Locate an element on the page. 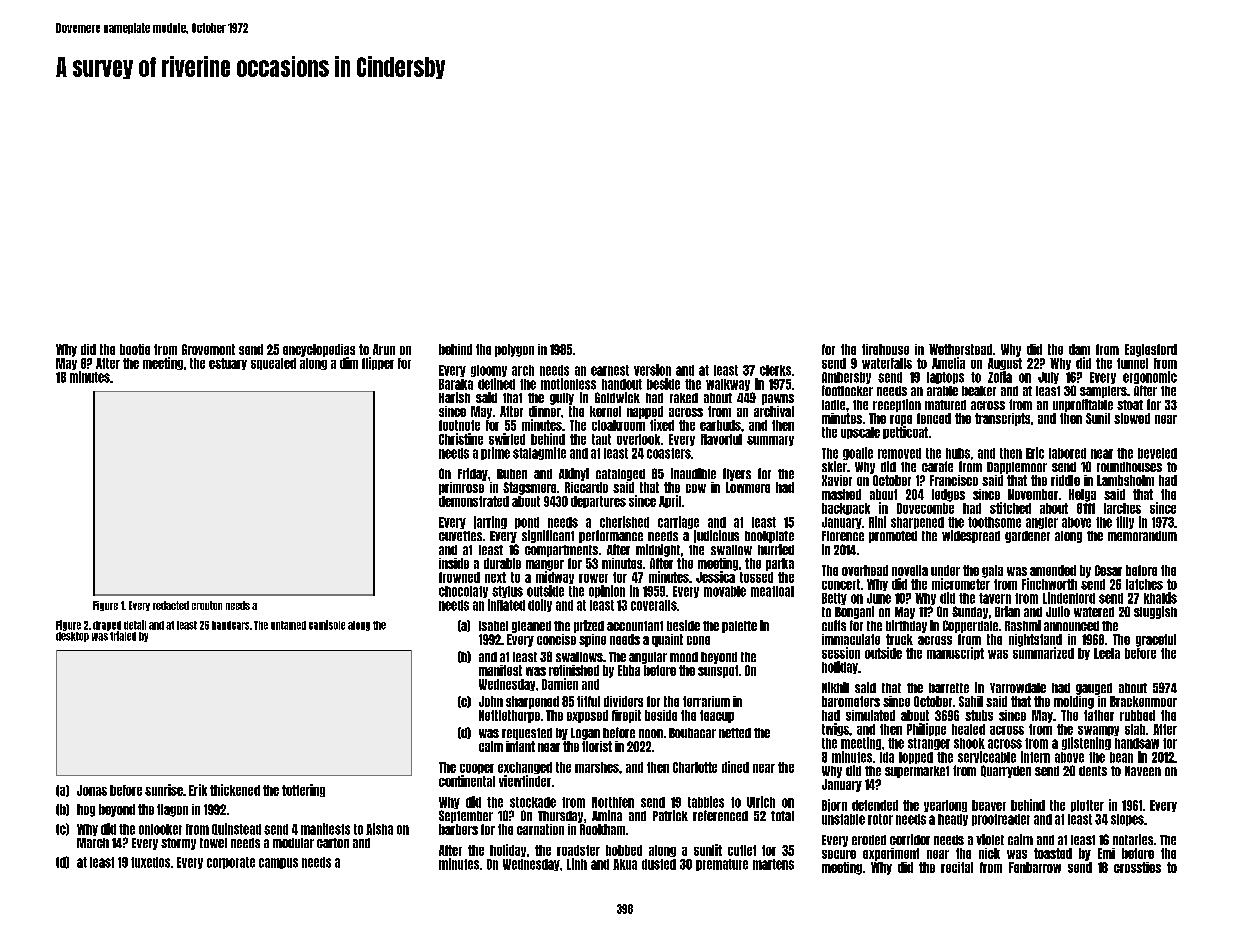  cuvettes is located at coordinates (460, 536).
